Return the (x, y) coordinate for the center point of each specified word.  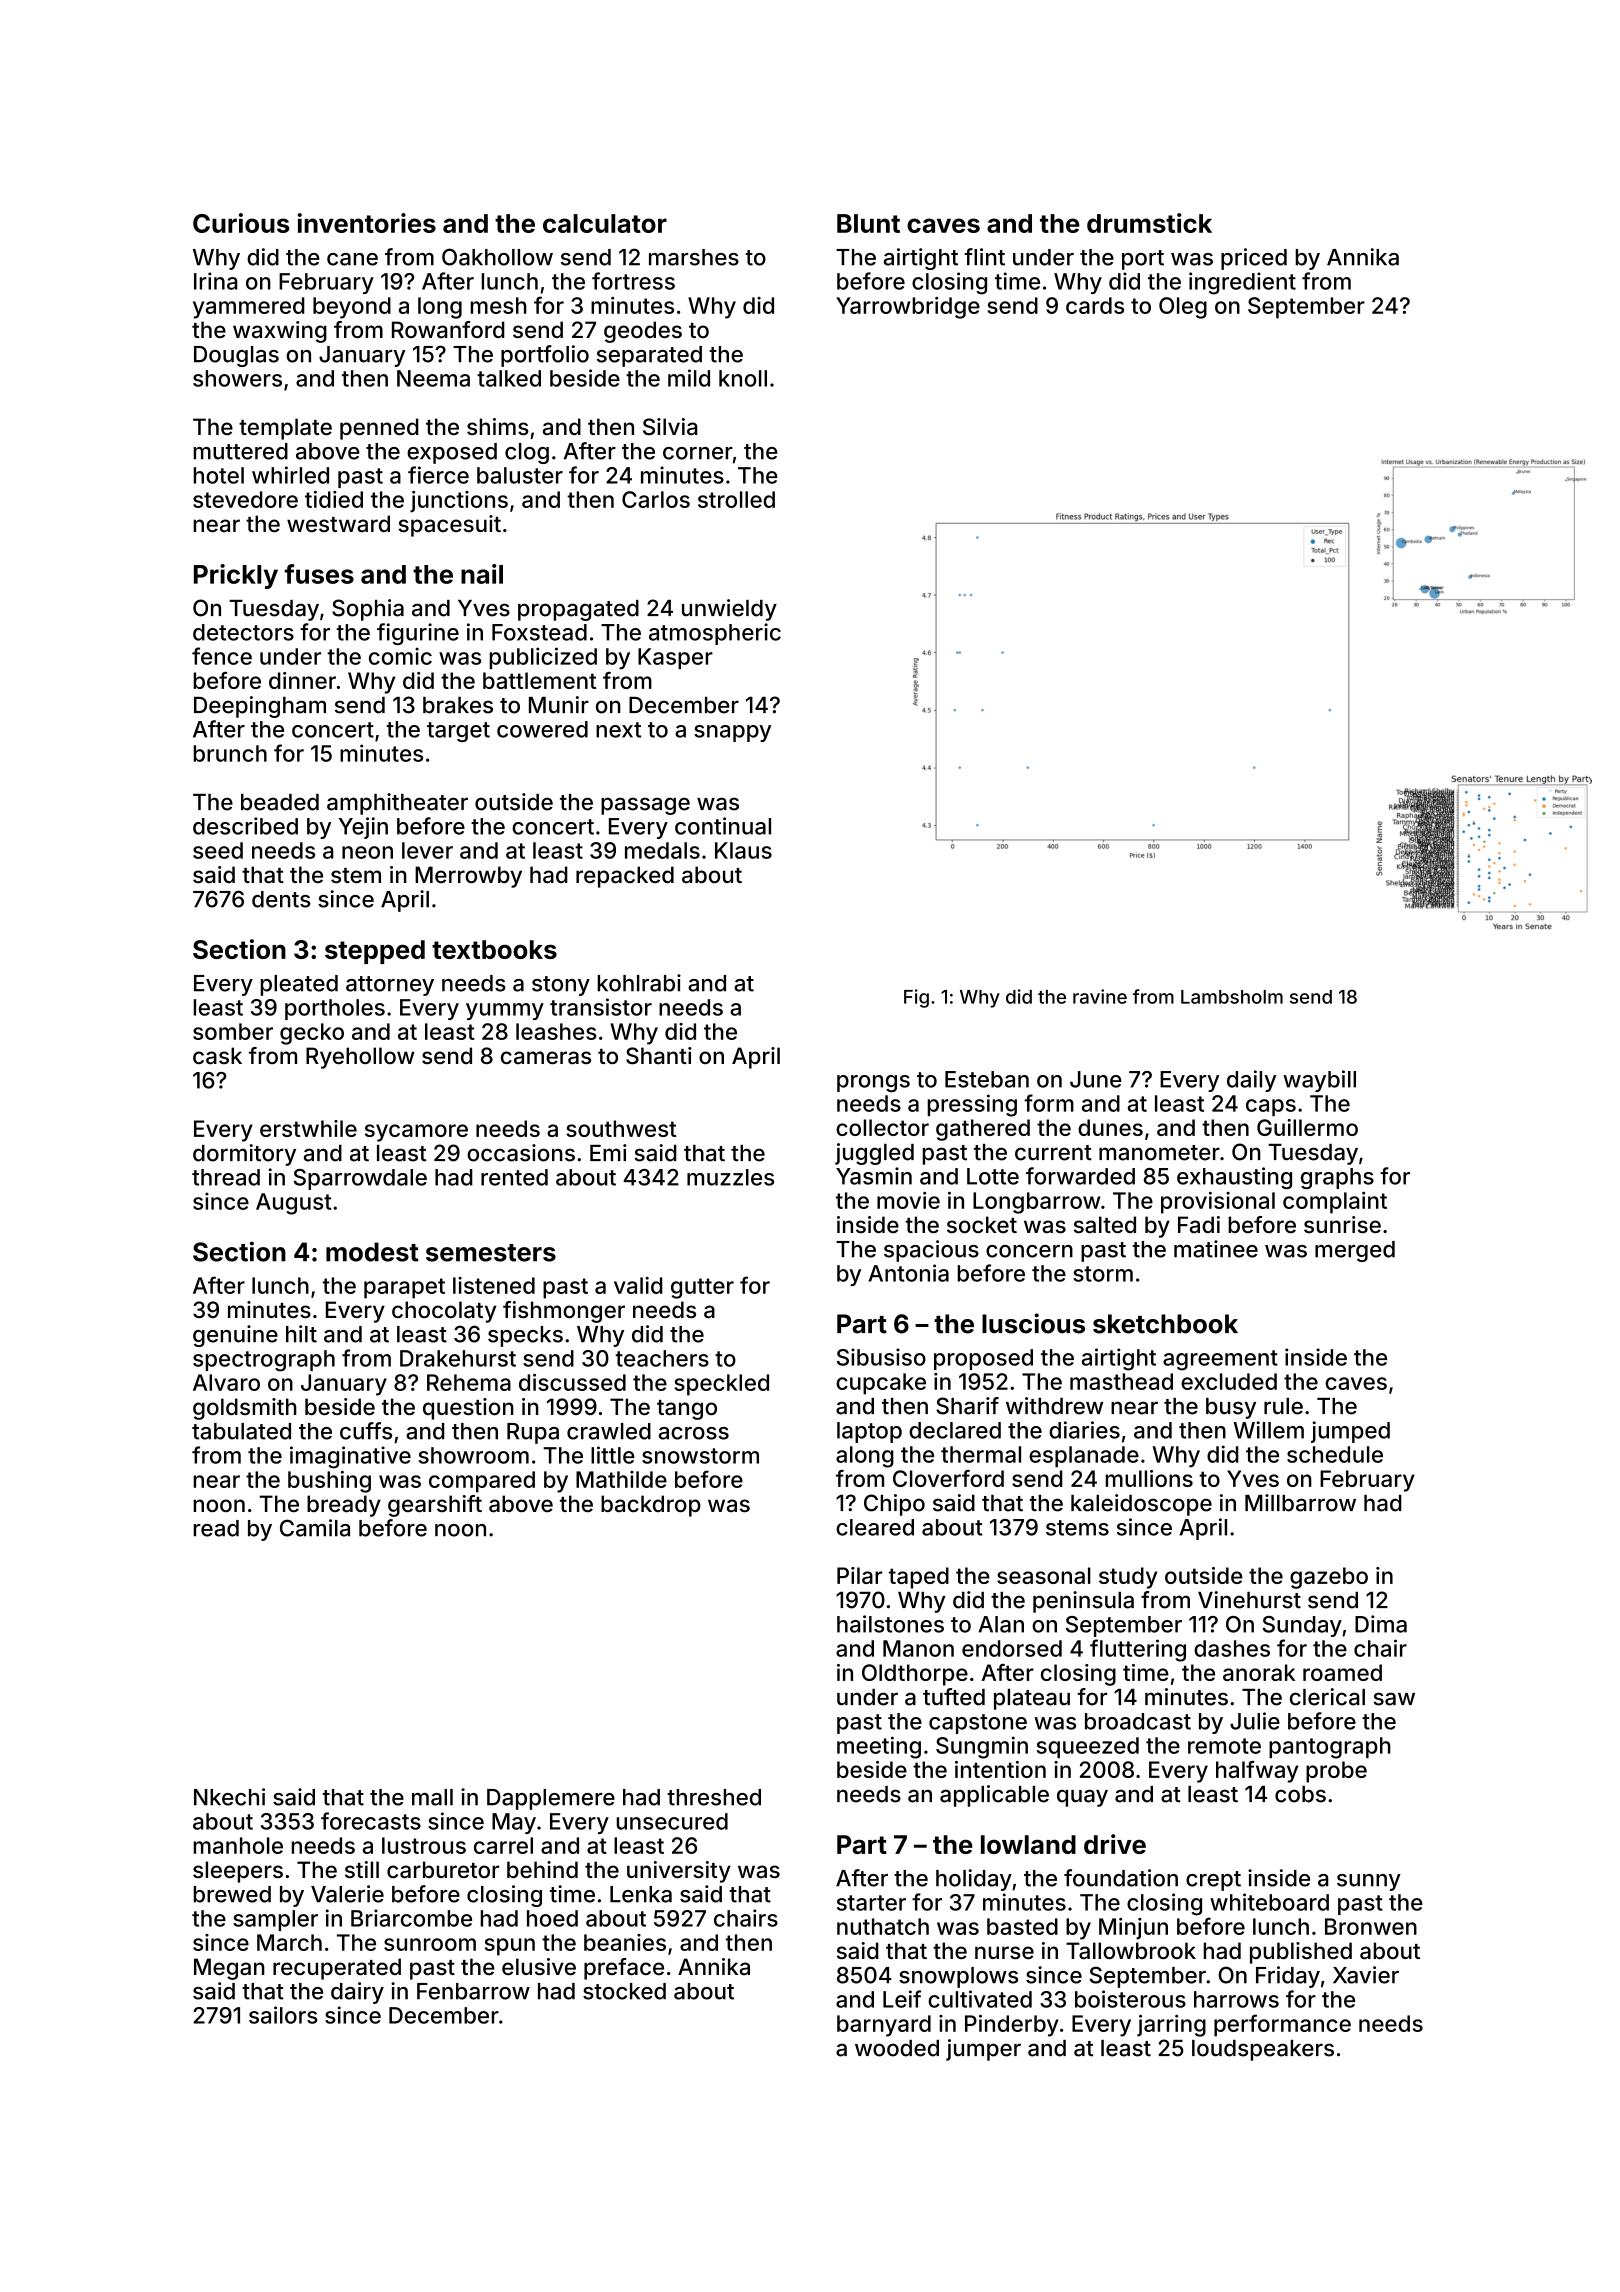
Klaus (743, 850)
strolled (736, 499)
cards (1095, 305)
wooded (897, 2048)
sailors (283, 2015)
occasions (521, 1153)
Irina (216, 281)
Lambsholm (1232, 997)
